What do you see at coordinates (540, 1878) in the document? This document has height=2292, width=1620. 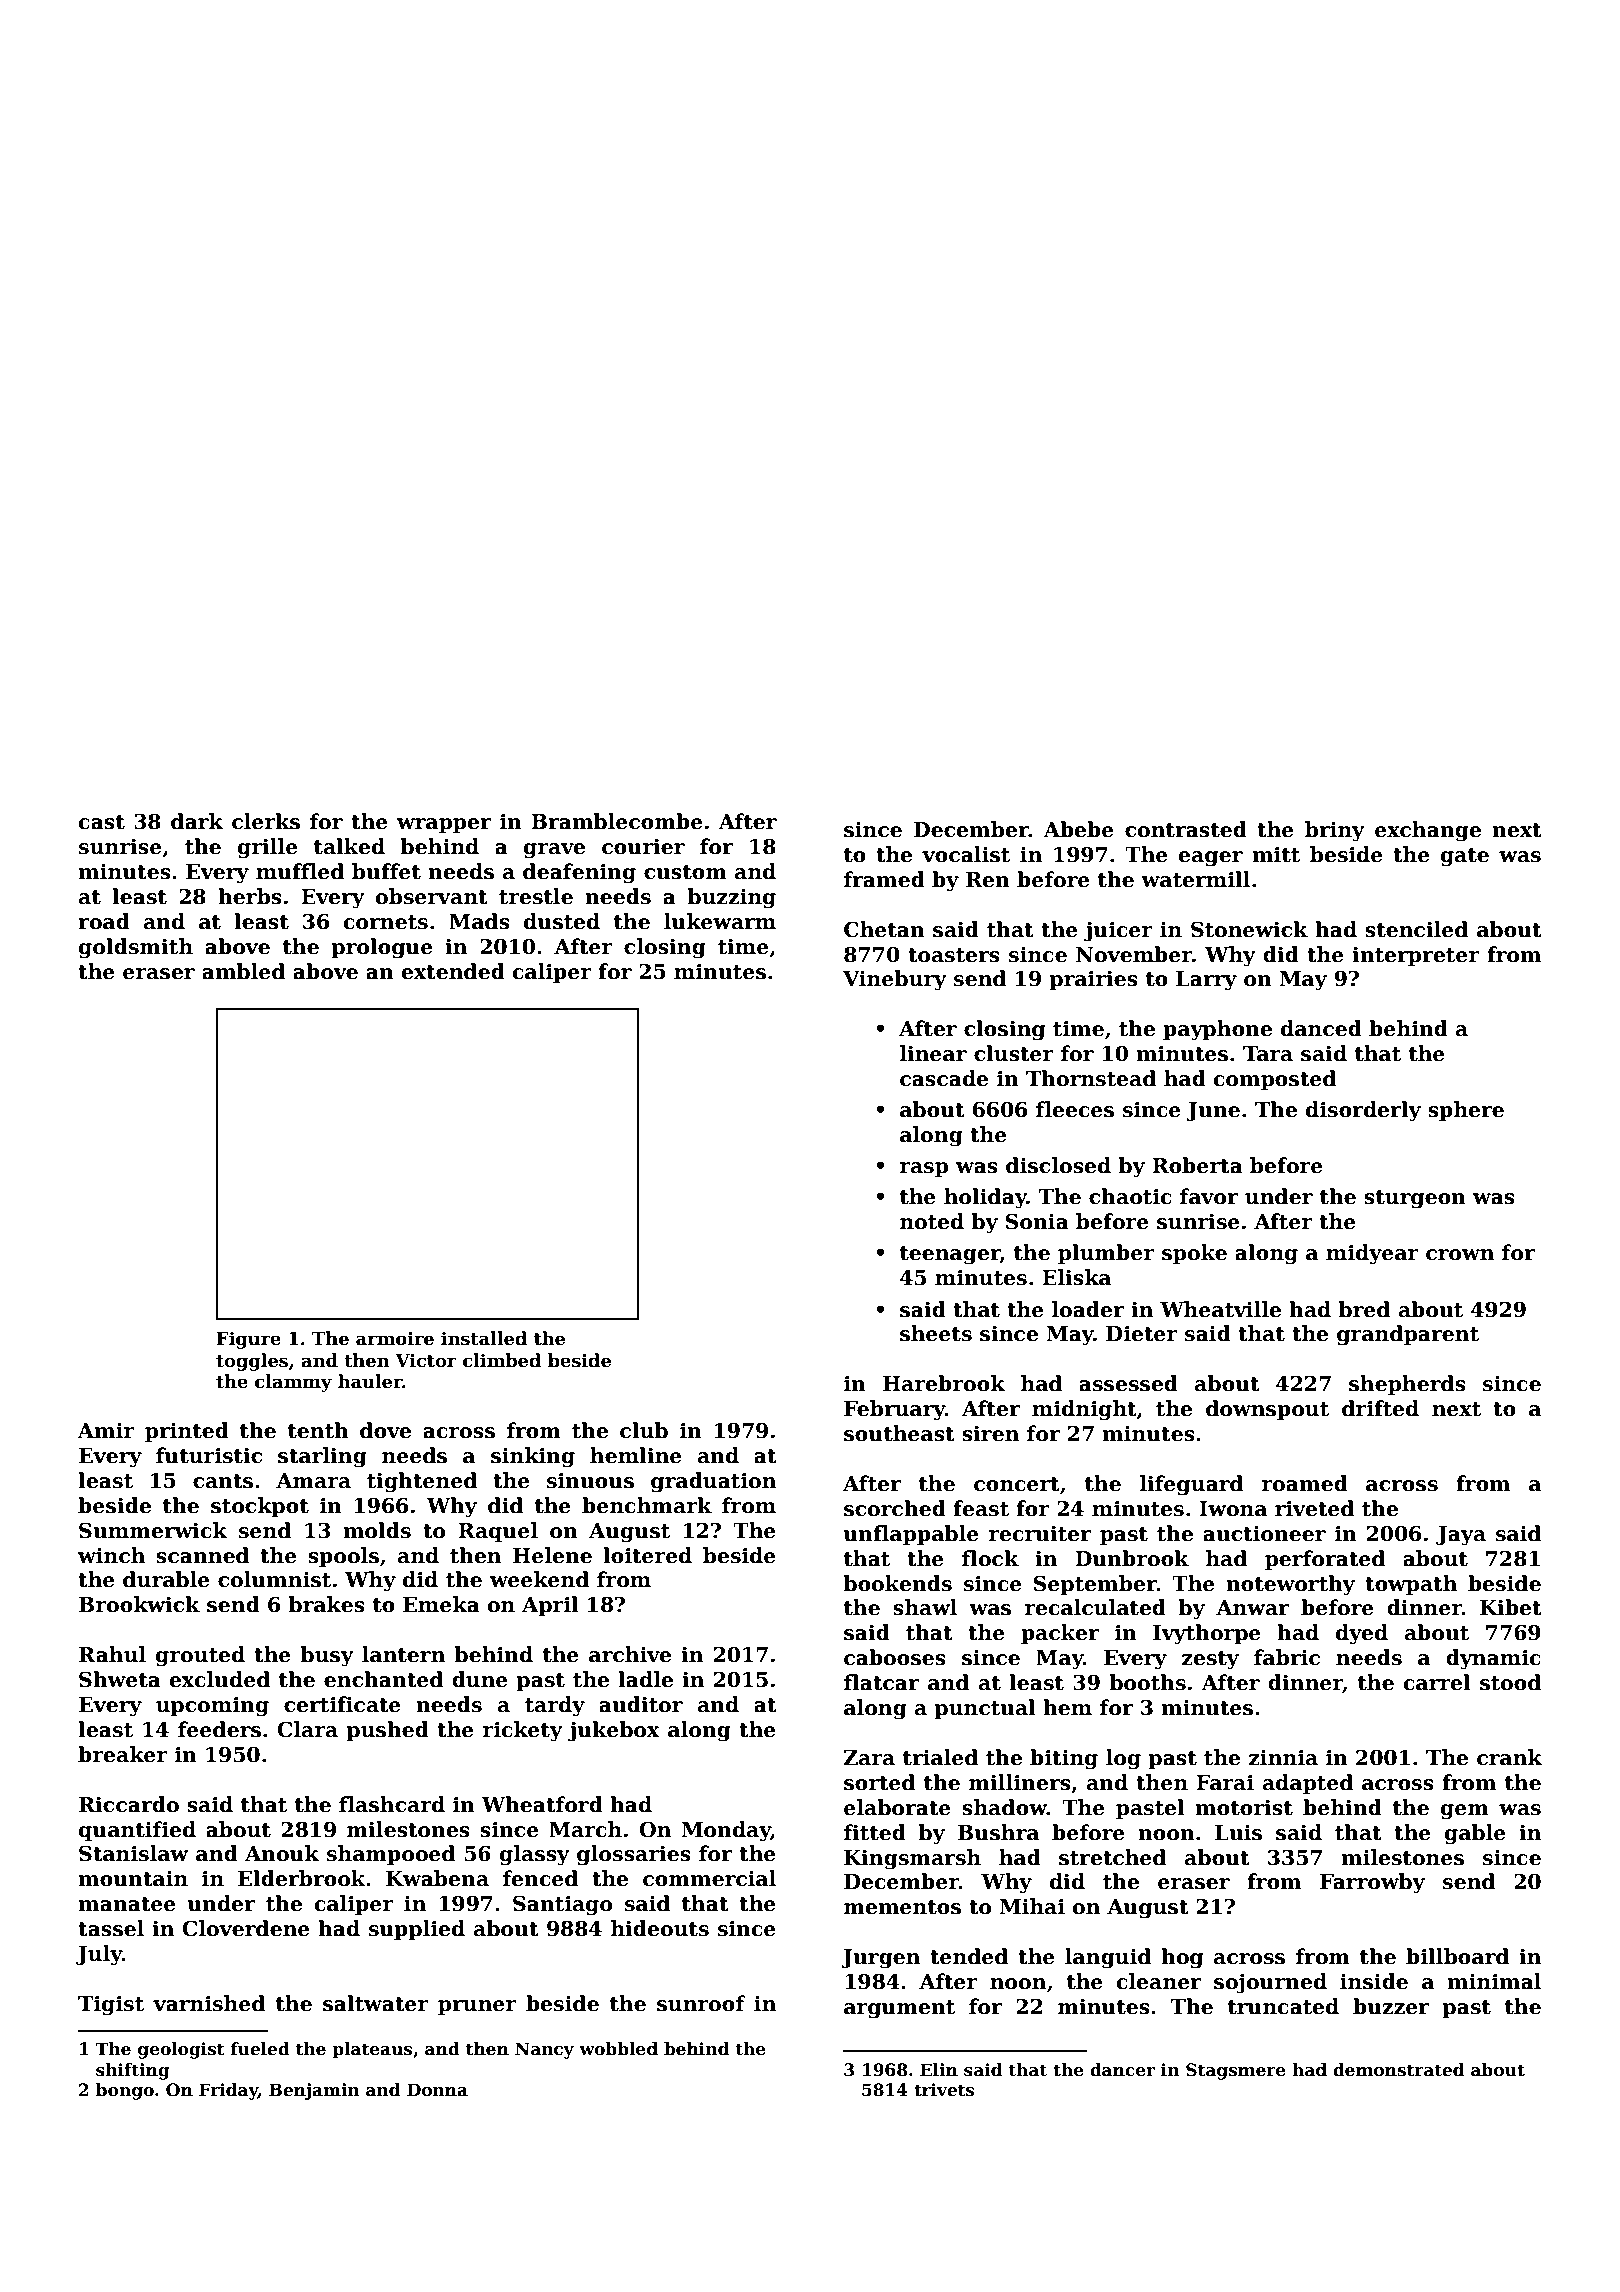 I see `fenced` at bounding box center [540, 1878].
